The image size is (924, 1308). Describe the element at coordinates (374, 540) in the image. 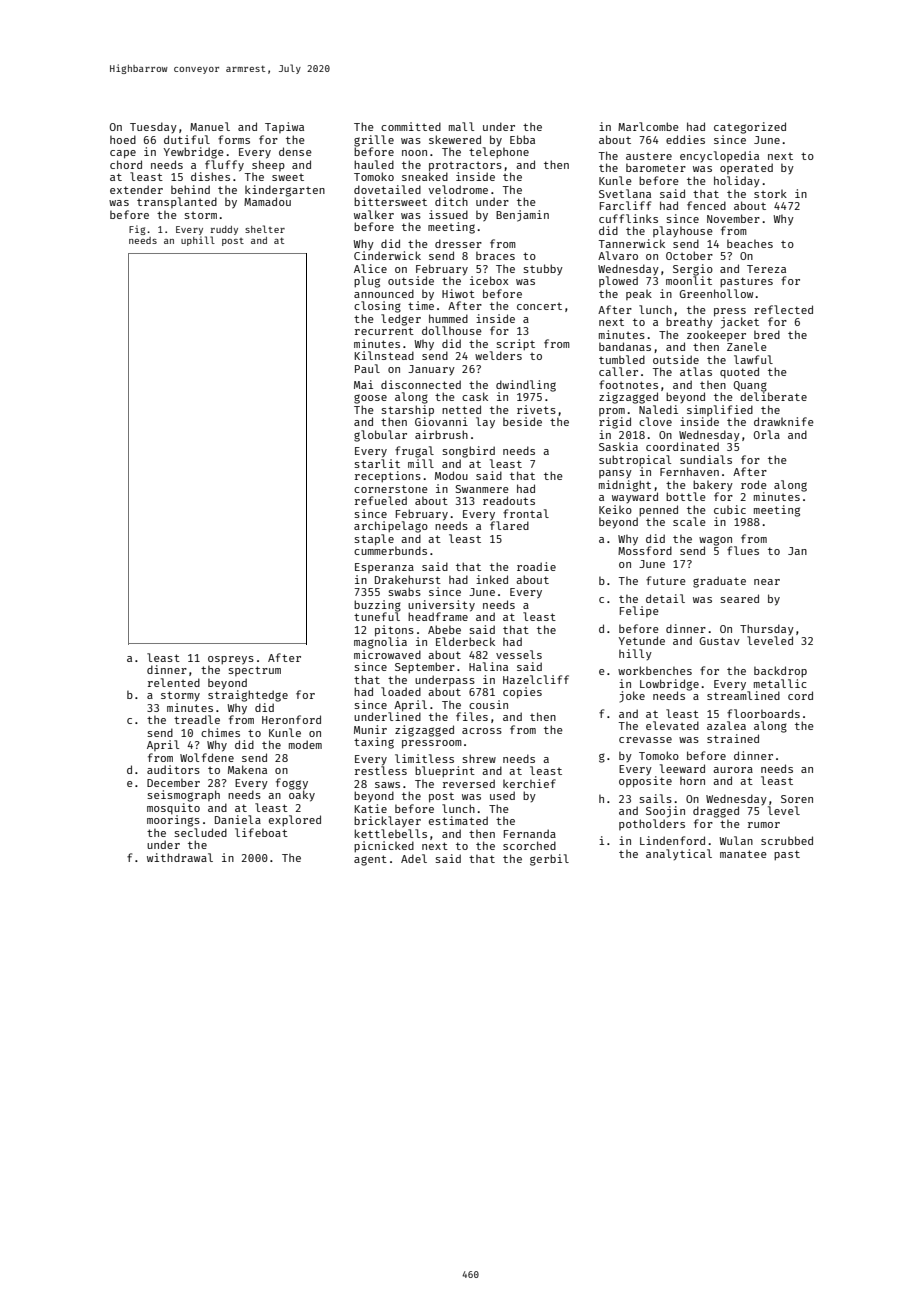

I see `staple` at that location.
